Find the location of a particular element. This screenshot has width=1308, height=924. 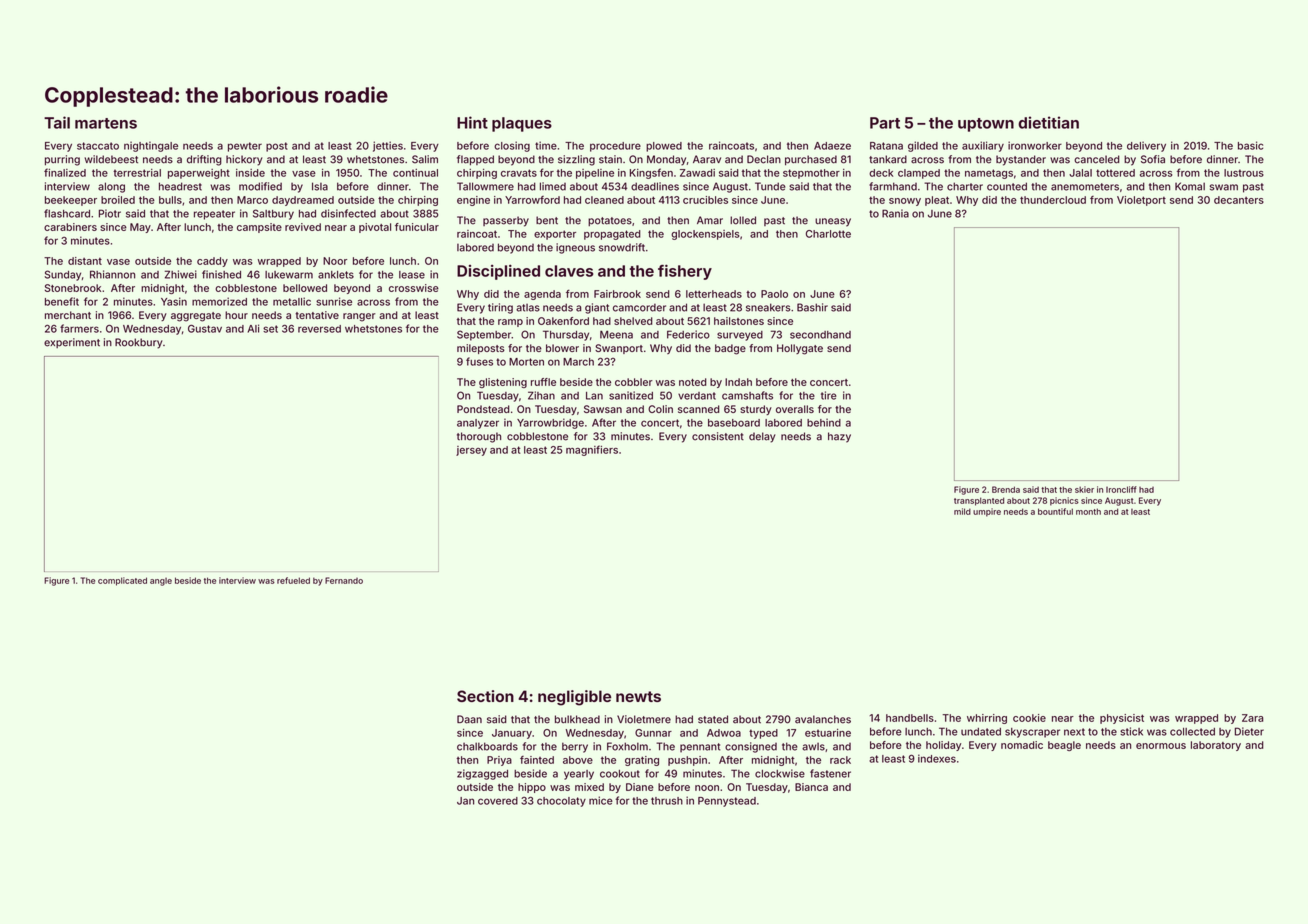

jersey is located at coordinates (471, 451).
